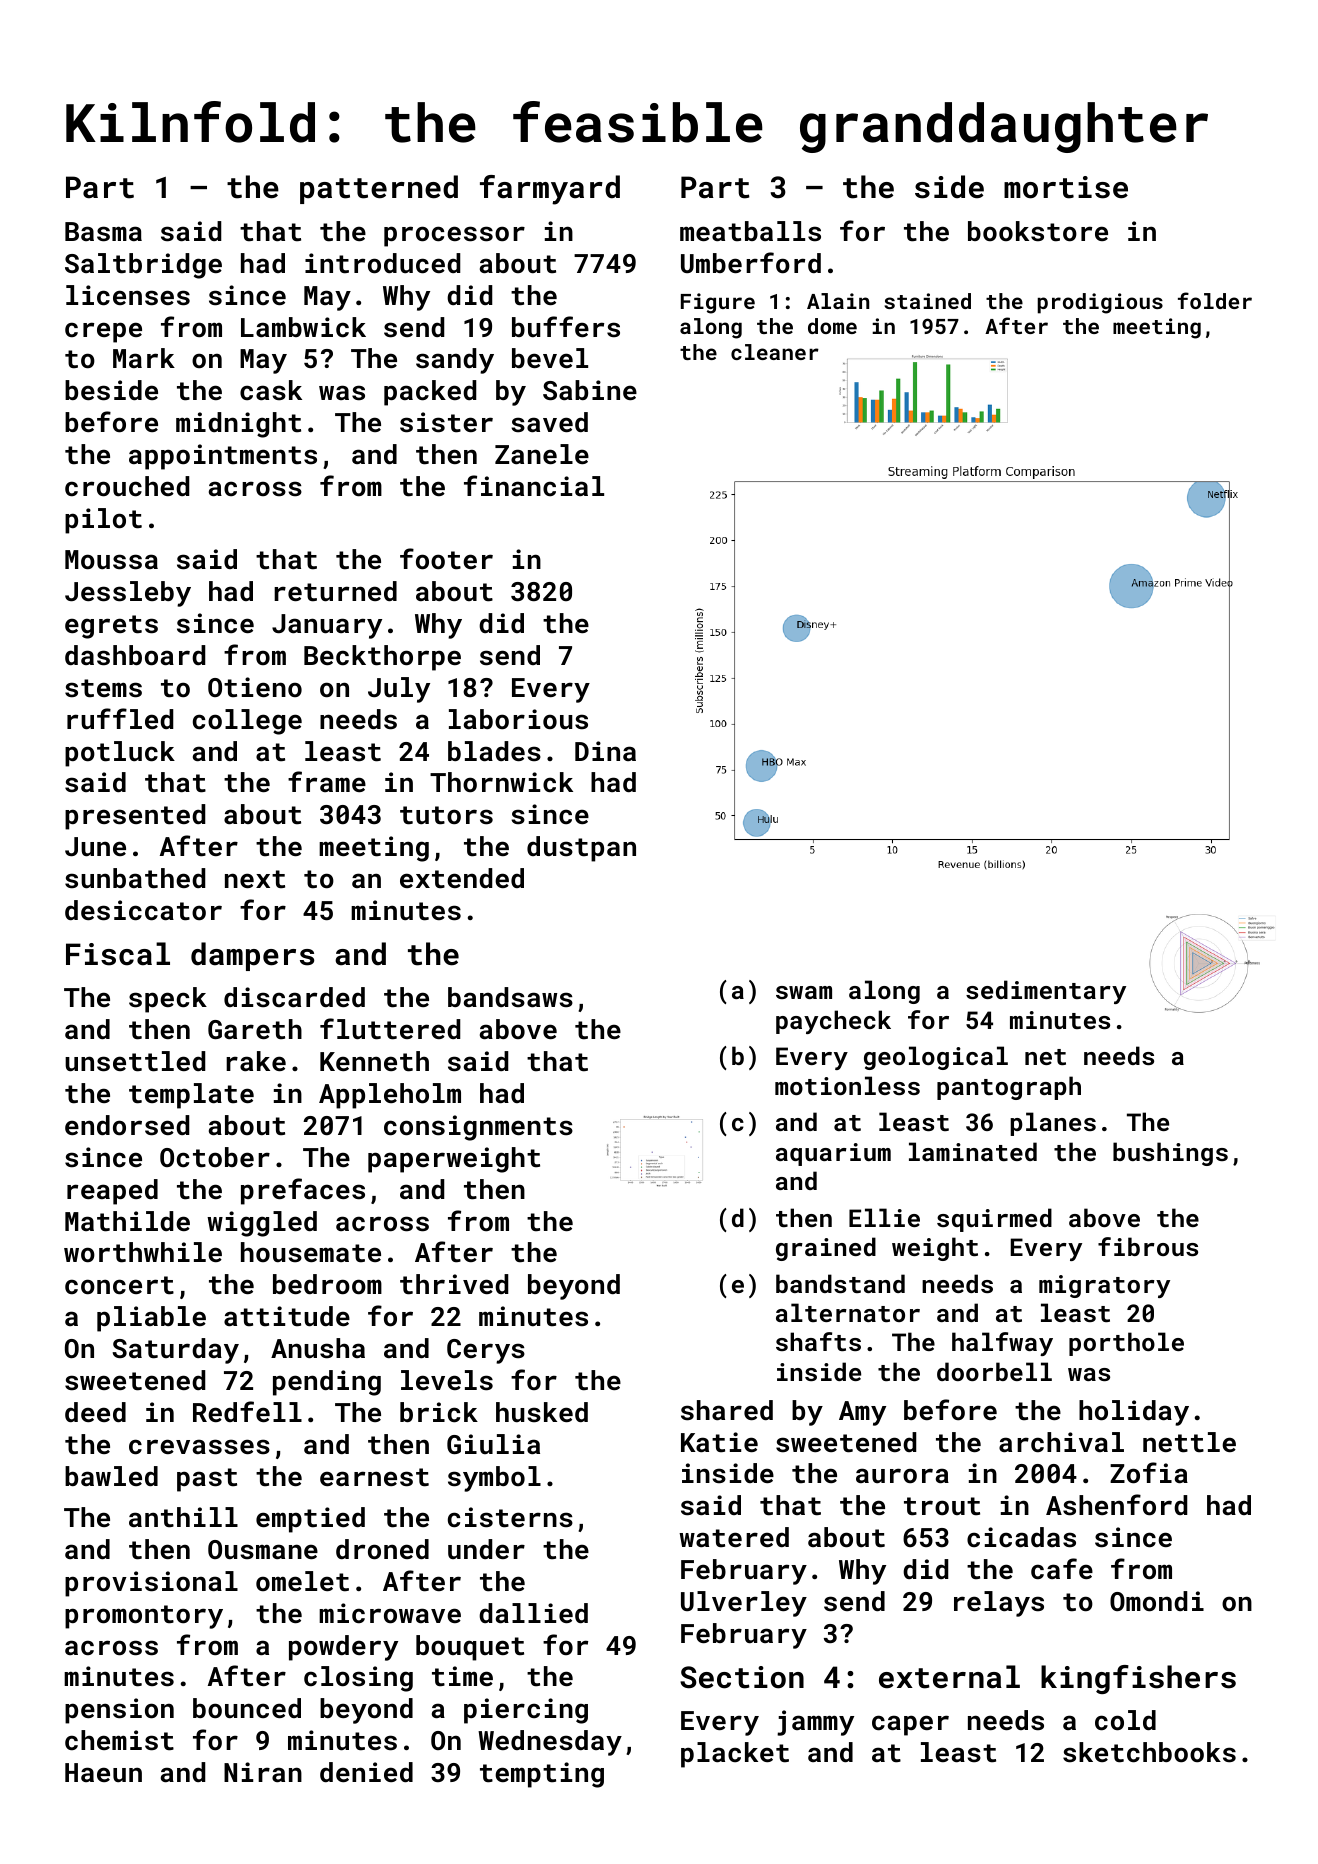 The height and width of the image is (1864, 1318). Describe the element at coordinates (127, 486) in the image. I see `crouched` at that location.
